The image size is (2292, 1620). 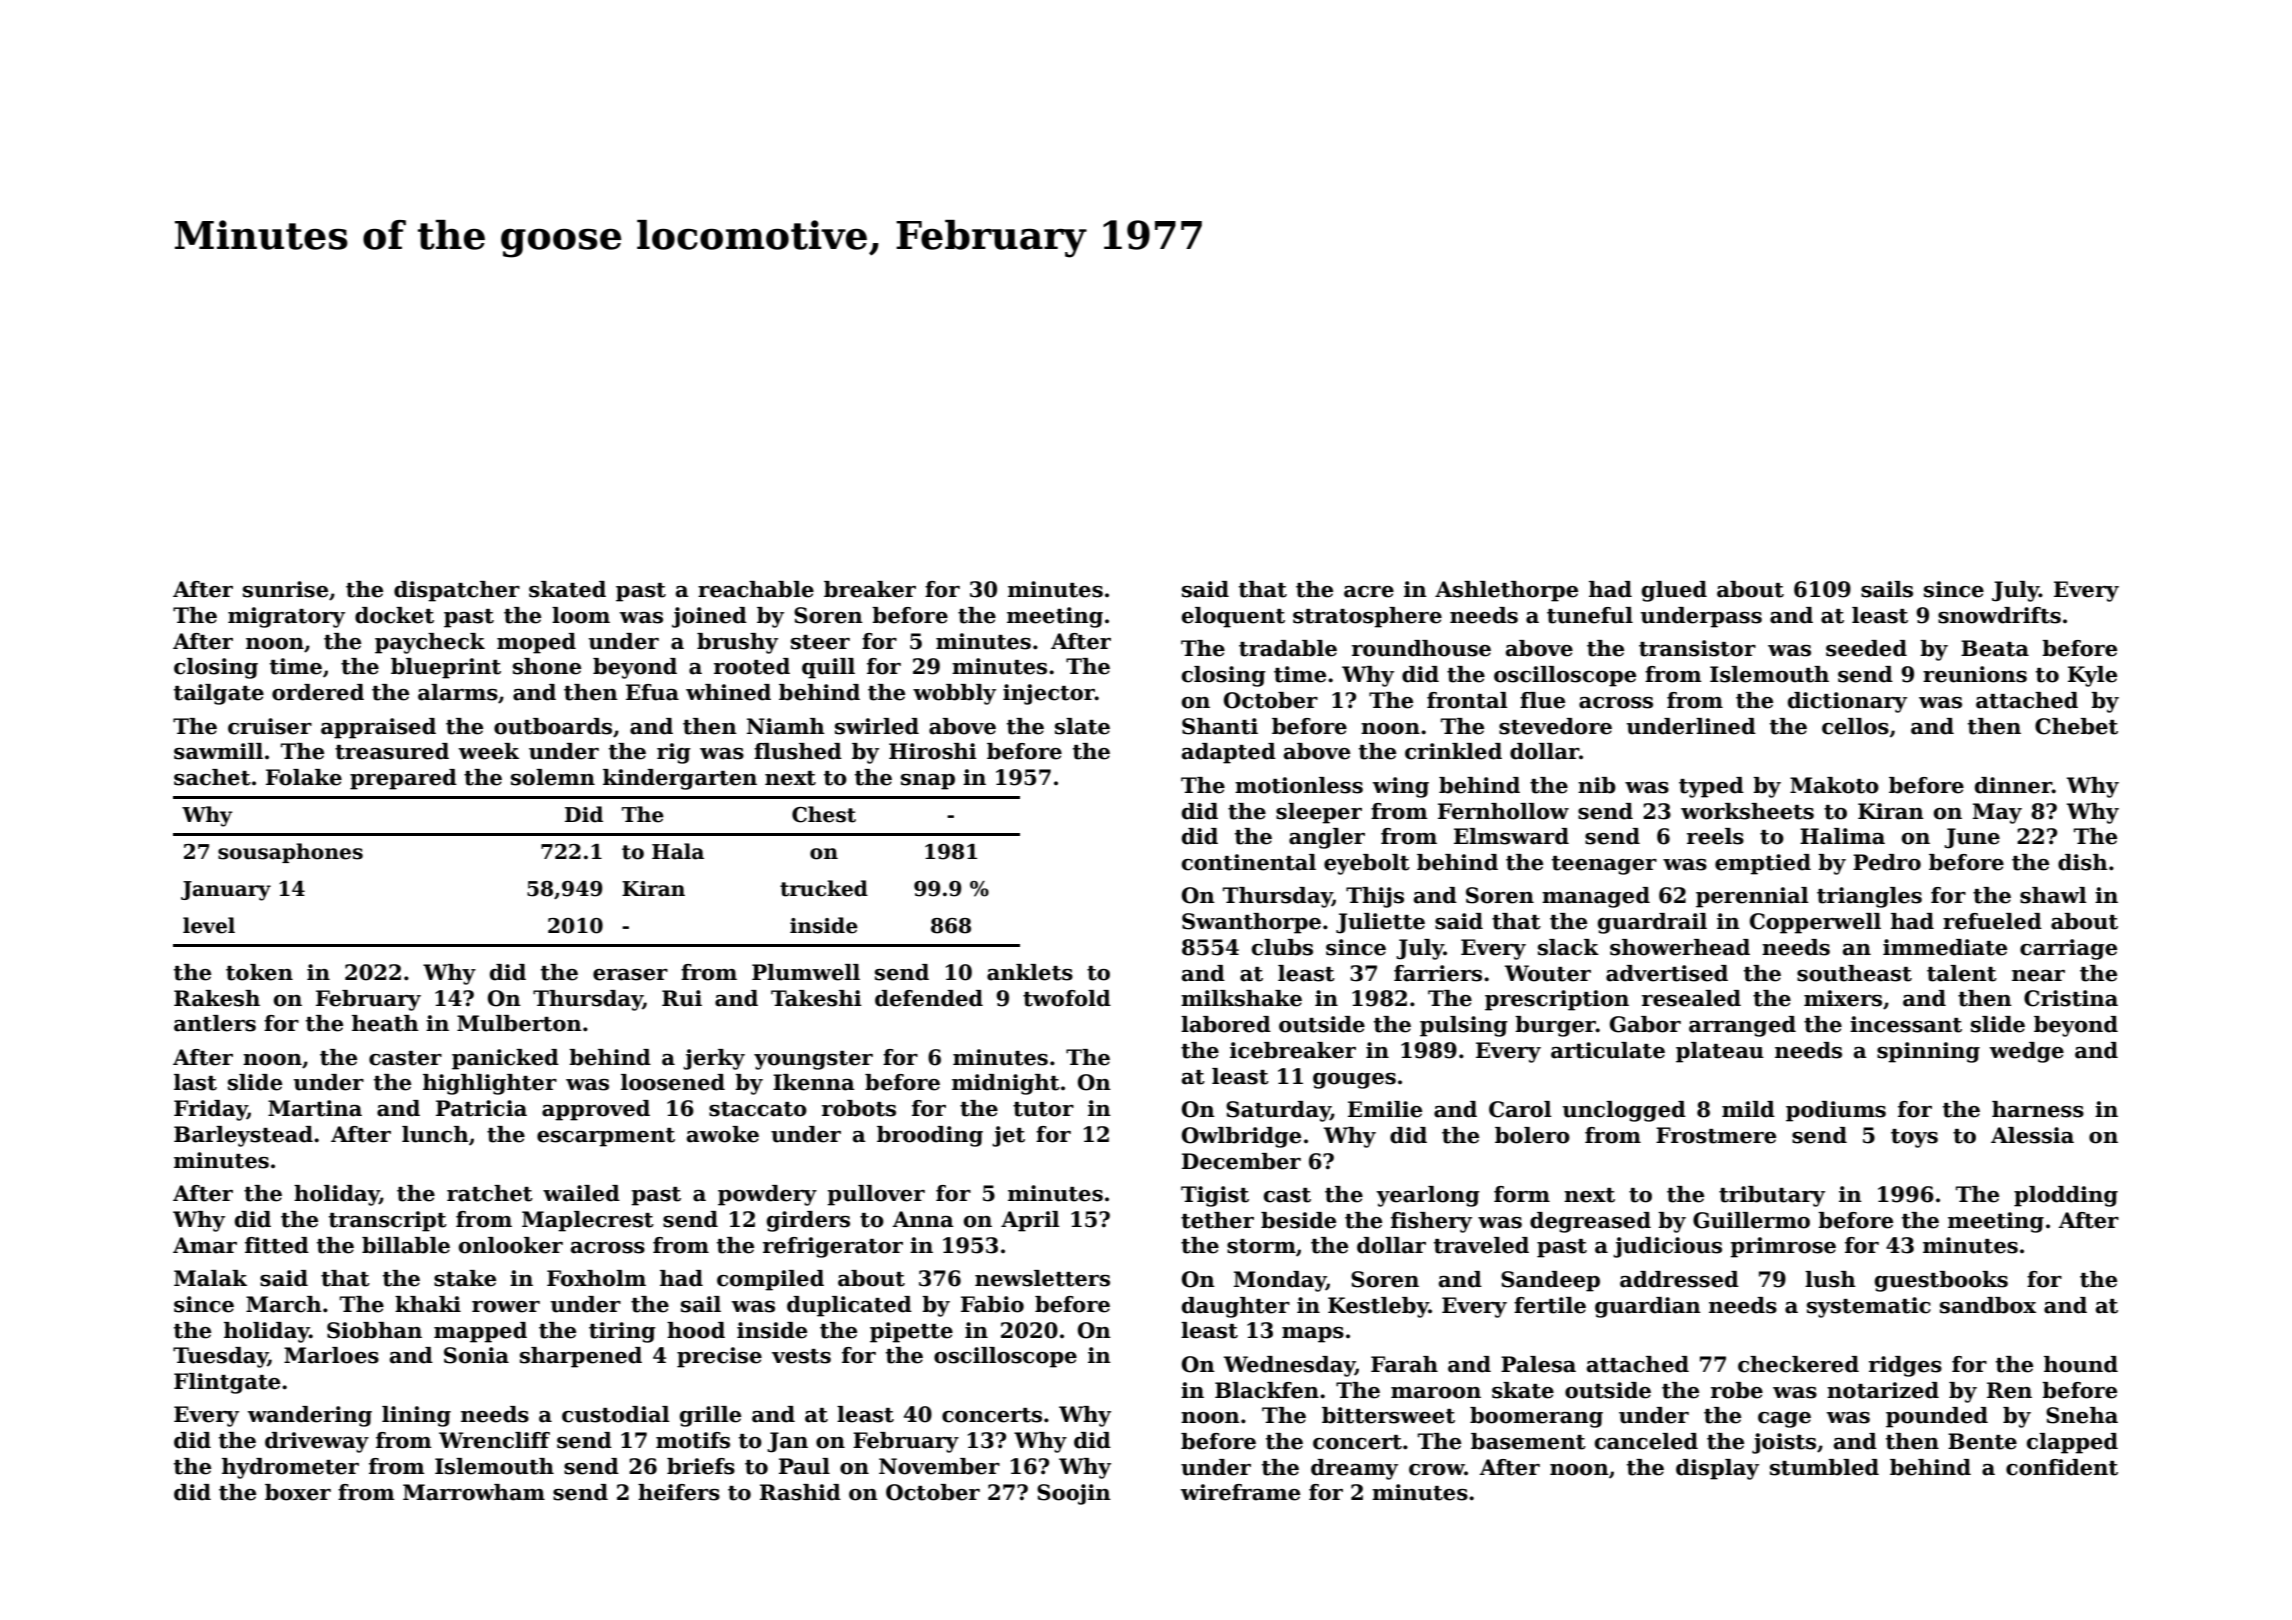 What do you see at coordinates (317, 1442) in the screenshot?
I see `driveway` at bounding box center [317, 1442].
